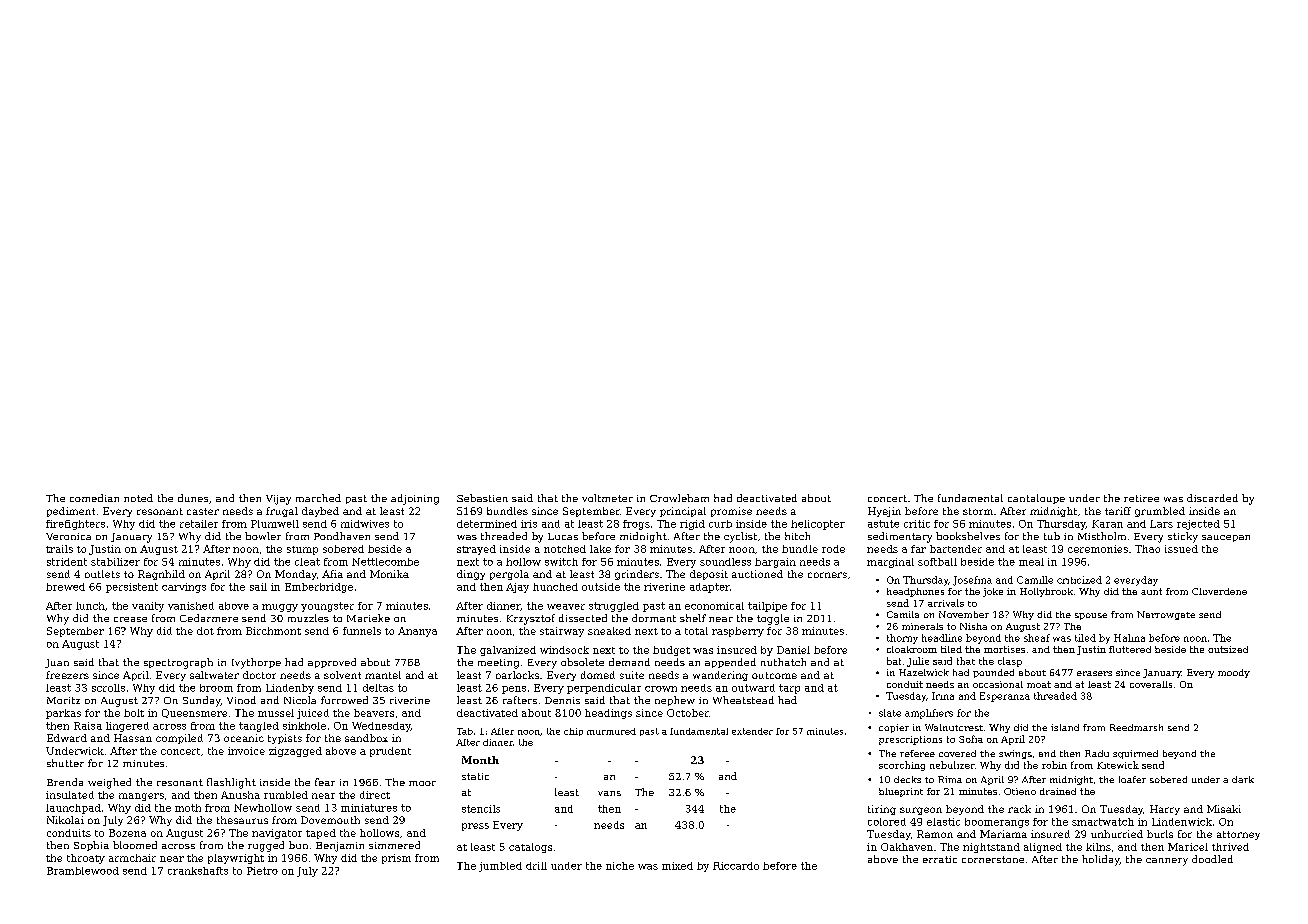 The width and height of the screenshot is (1308, 924). What do you see at coordinates (273, 631) in the screenshot?
I see `Birchmont` at bounding box center [273, 631].
